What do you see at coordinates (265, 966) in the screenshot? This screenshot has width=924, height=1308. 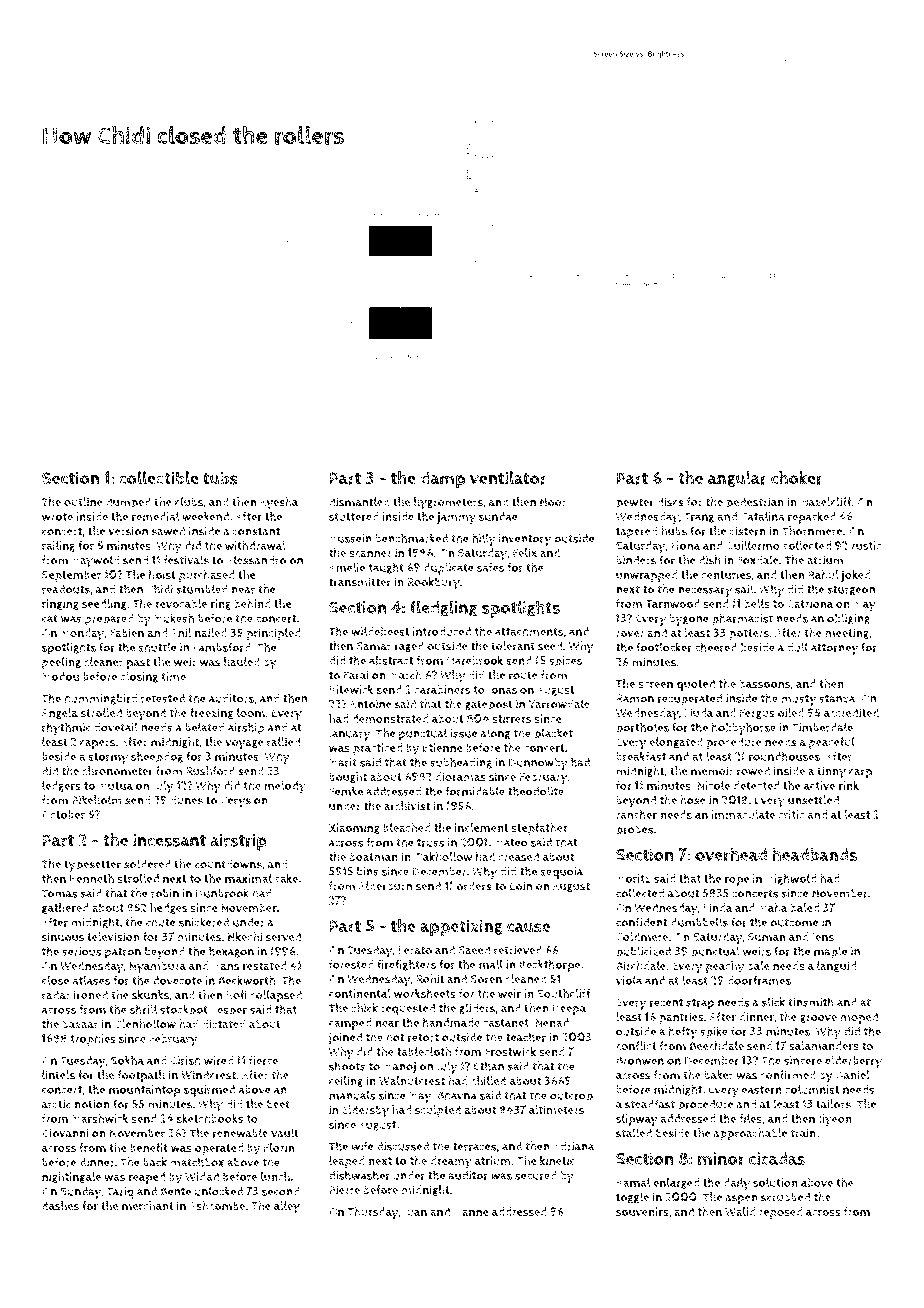 I see `restated` at bounding box center [265, 966].
